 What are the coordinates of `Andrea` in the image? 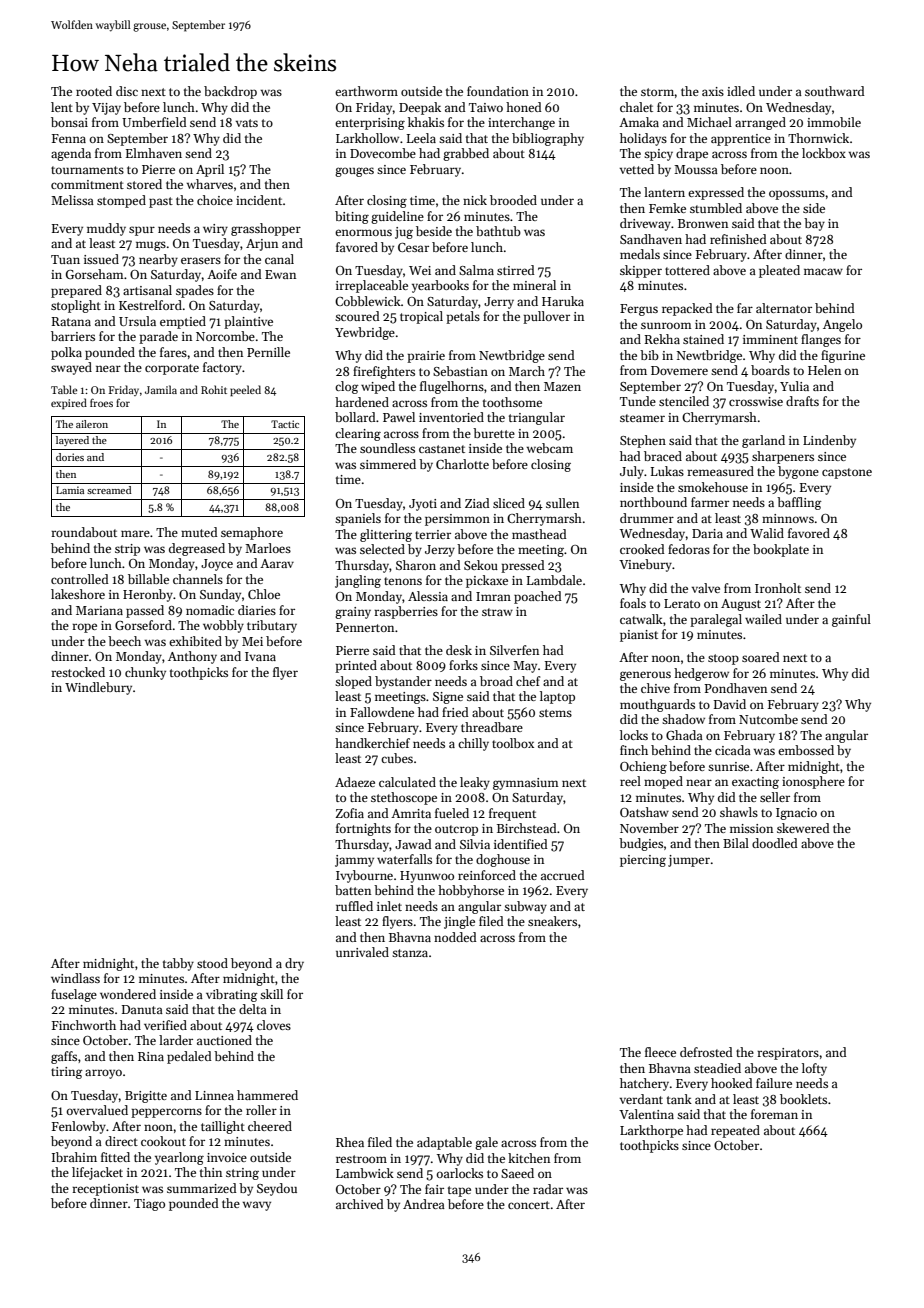 It's located at (424, 1204).
